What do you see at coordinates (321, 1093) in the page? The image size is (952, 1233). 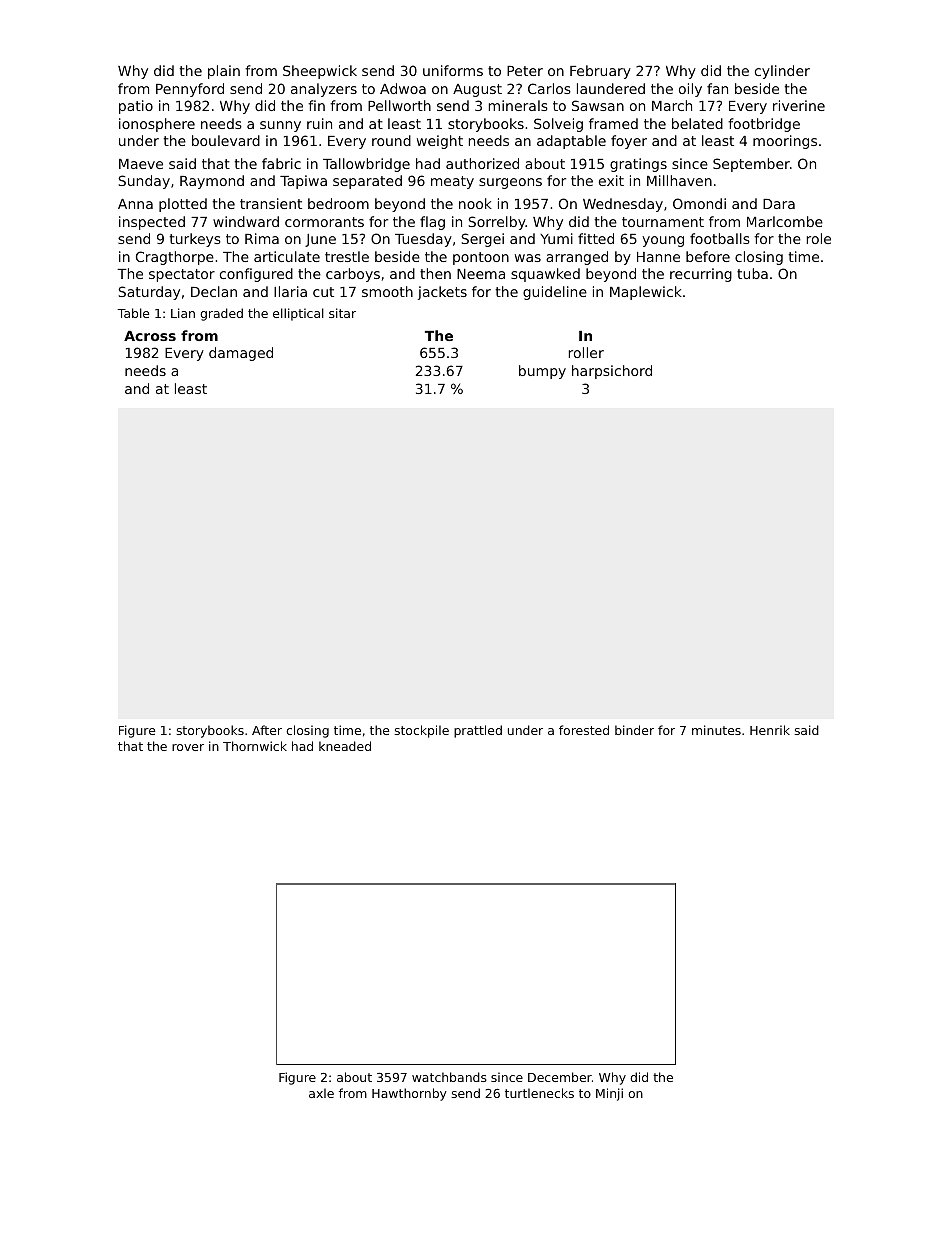 I see `axle` at bounding box center [321, 1093].
